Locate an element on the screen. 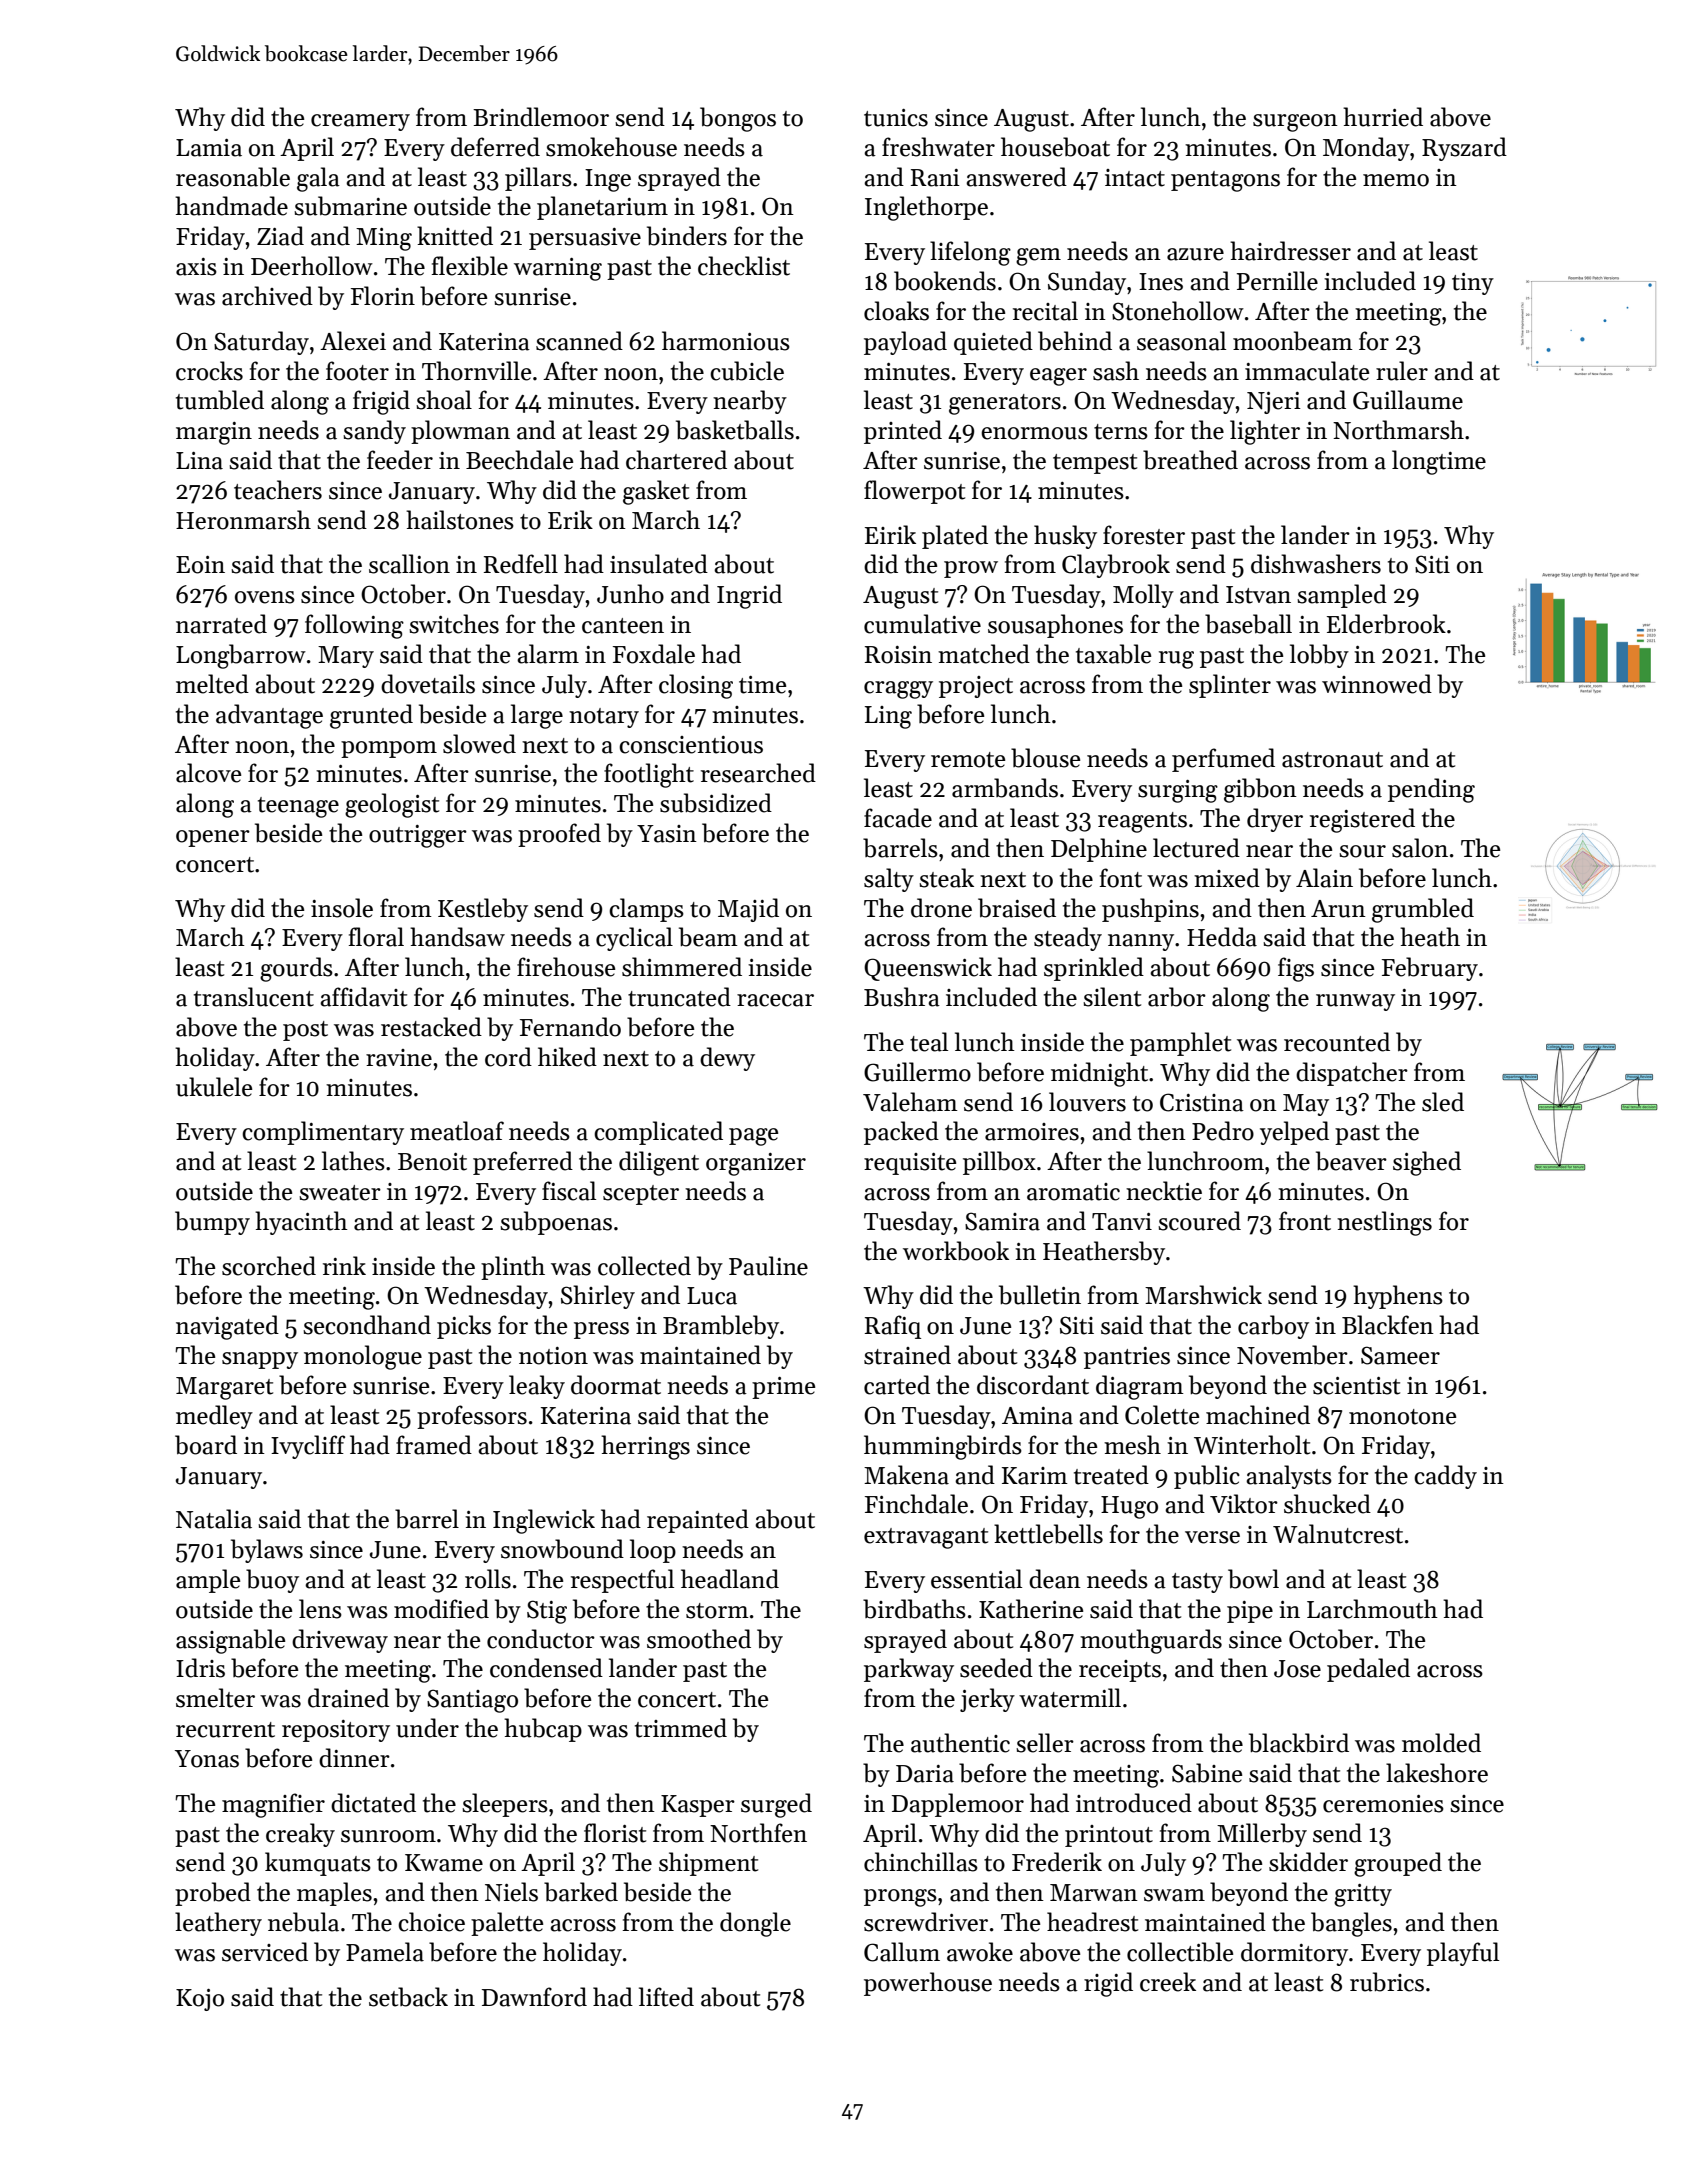 The height and width of the screenshot is (2178, 1683). monologue is located at coordinates (363, 1357).
